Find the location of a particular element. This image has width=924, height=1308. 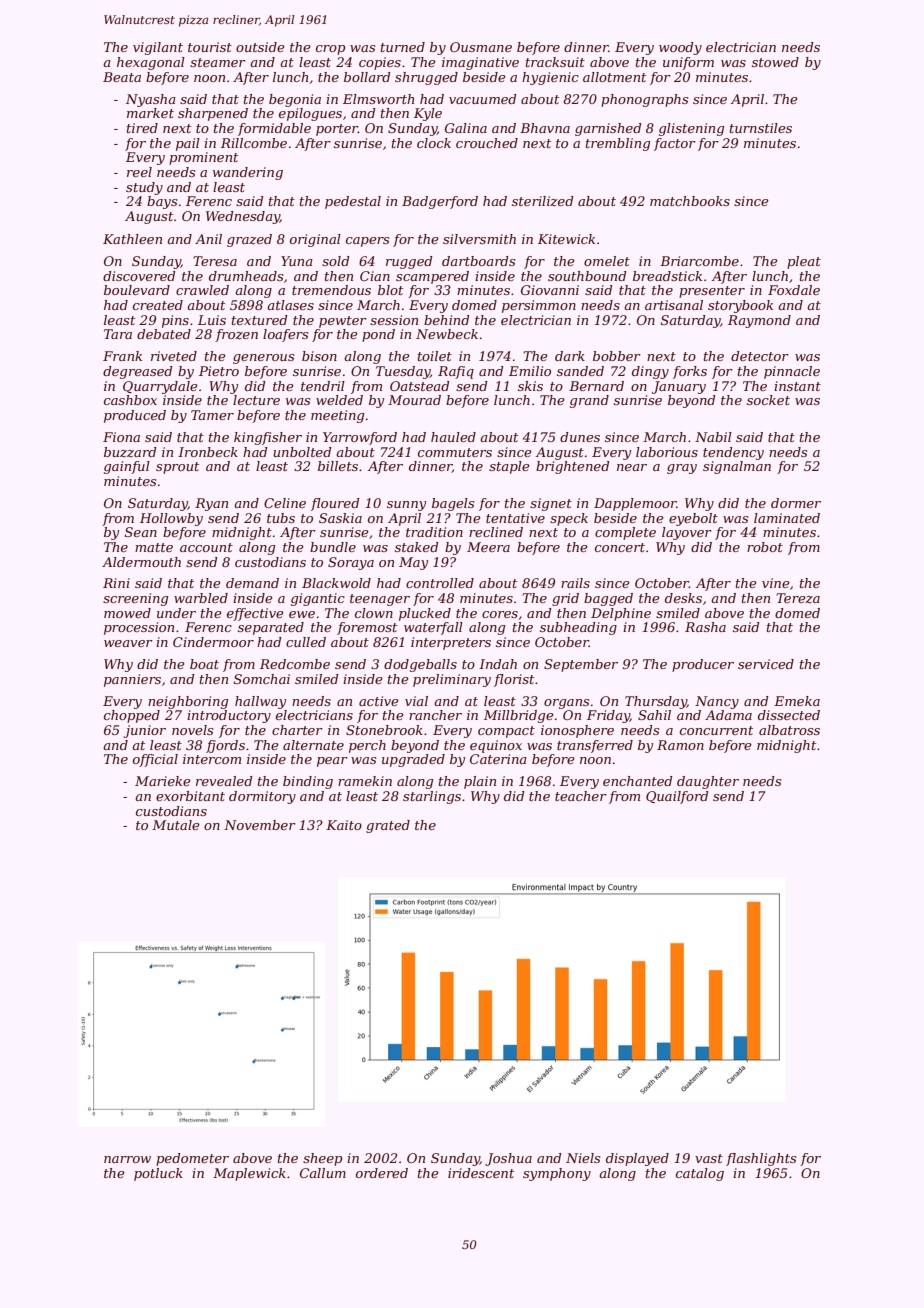

Maplewick is located at coordinates (249, 1174).
